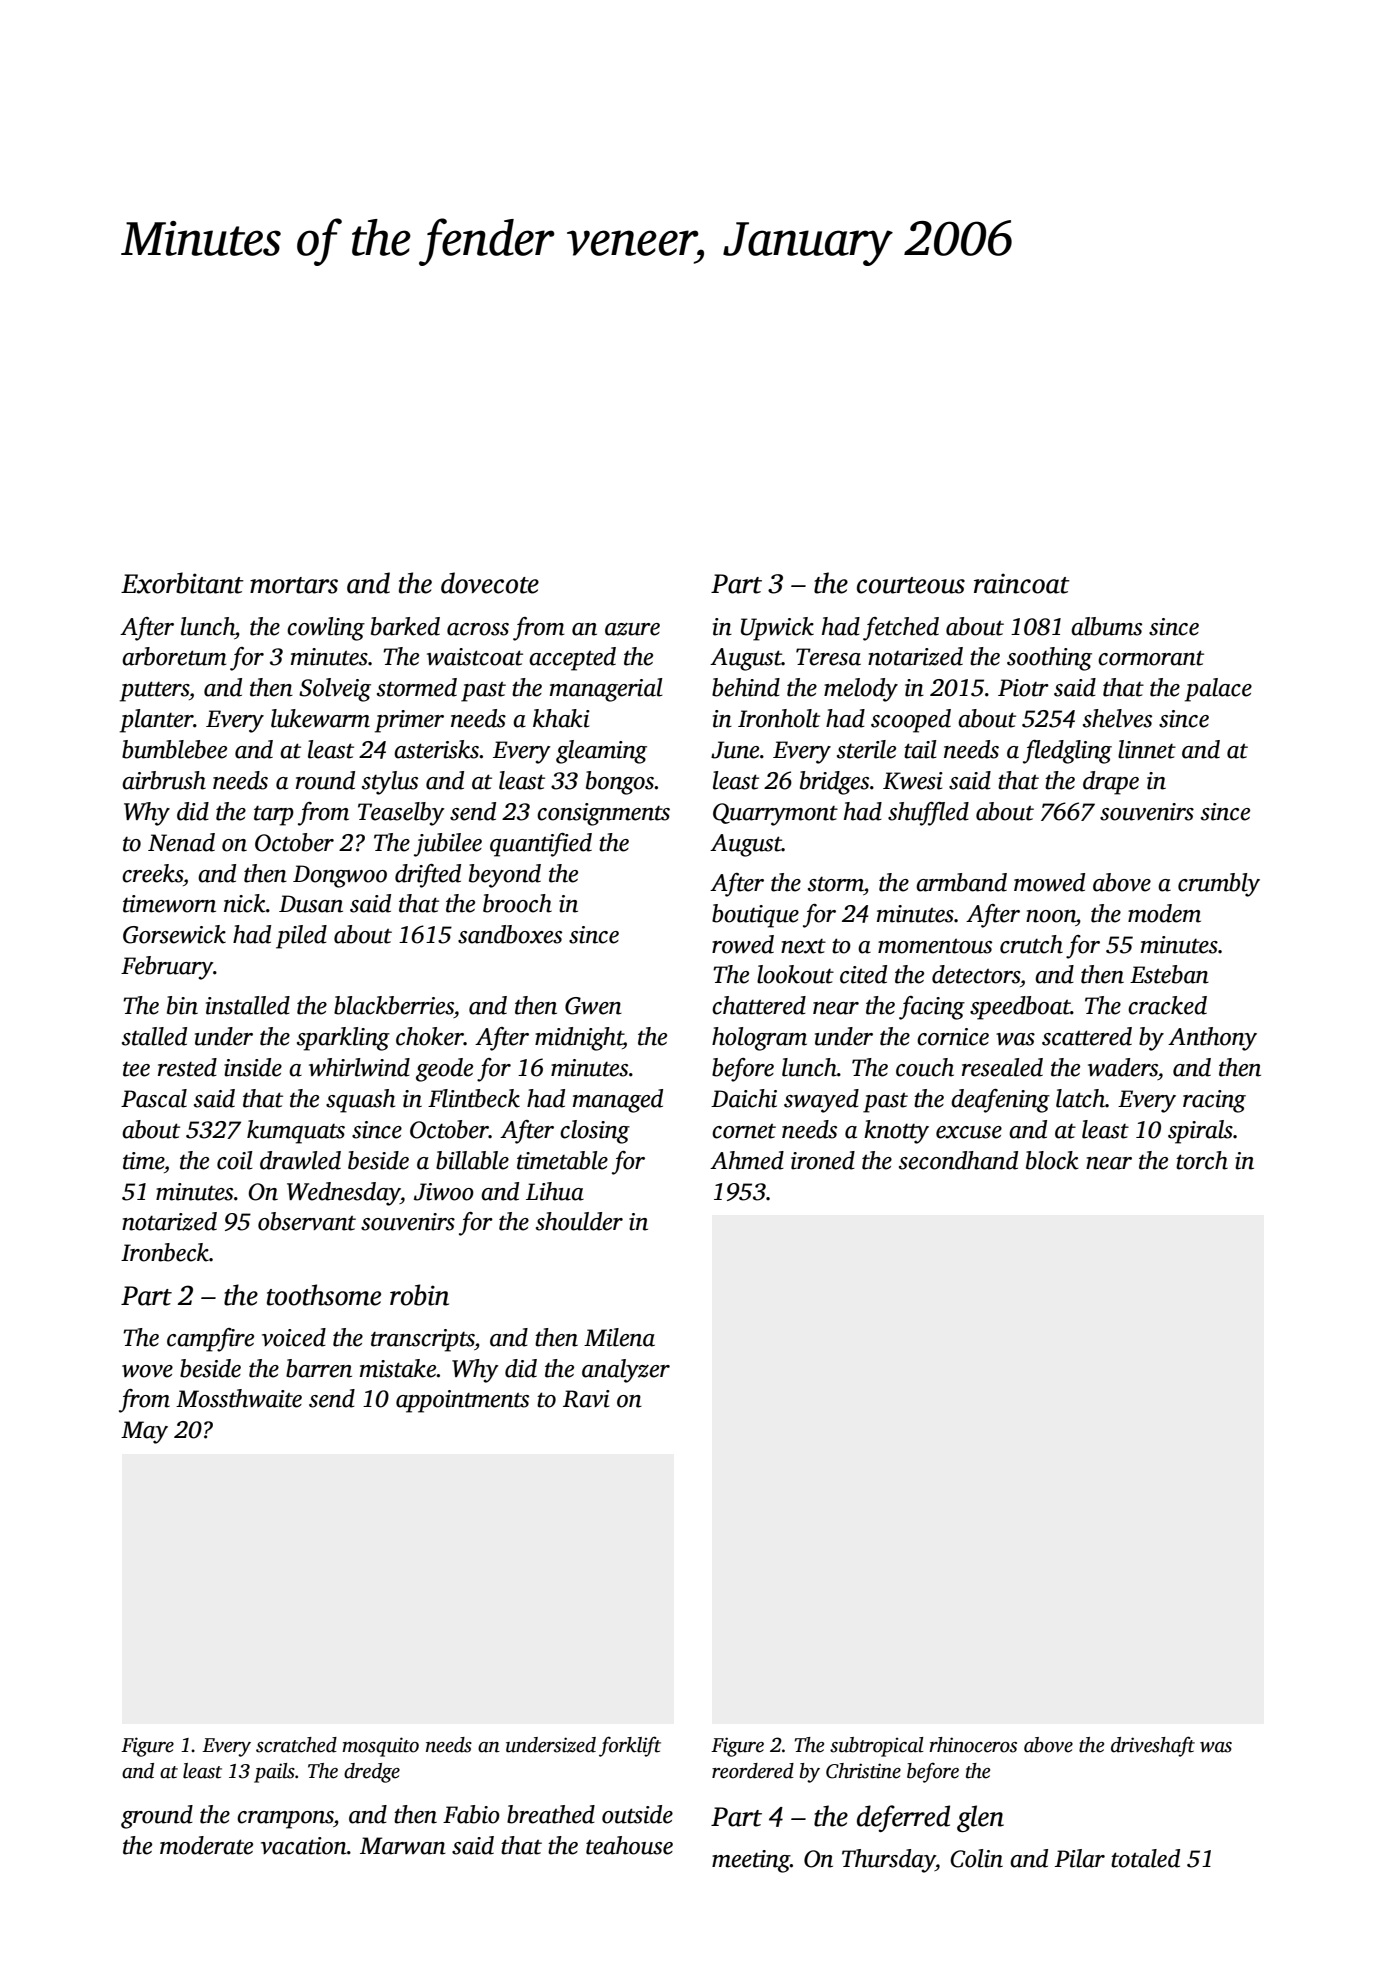 The image size is (1386, 1969). What do you see at coordinates (1020, 1008) in the screenshot?
I see `speedboat` at bounding box center [1020, 1008].
